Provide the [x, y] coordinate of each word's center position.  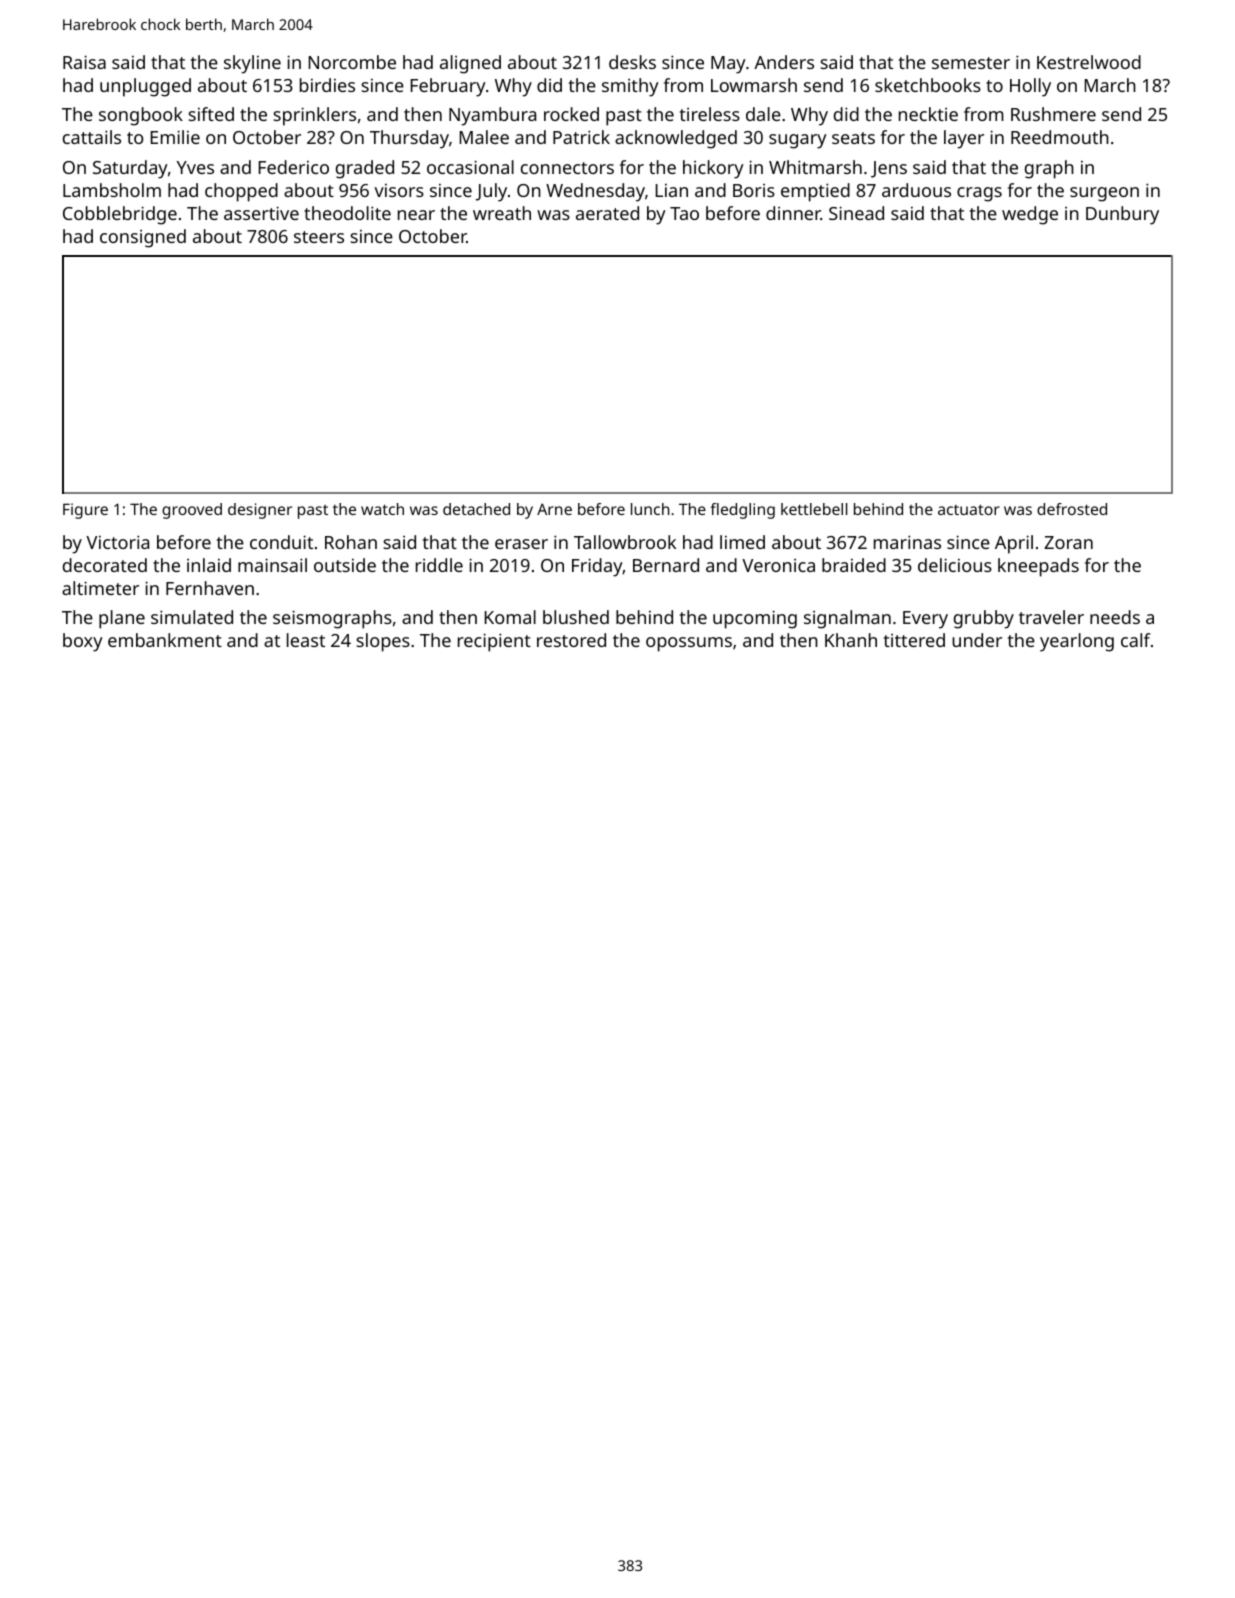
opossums [689, 644]
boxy [83, 642]
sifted [211, 114]
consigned [143, 238]
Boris [754, 190]
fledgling [742, 511]
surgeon [1104, 194]
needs [1115, 617]
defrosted [1072, 509]
